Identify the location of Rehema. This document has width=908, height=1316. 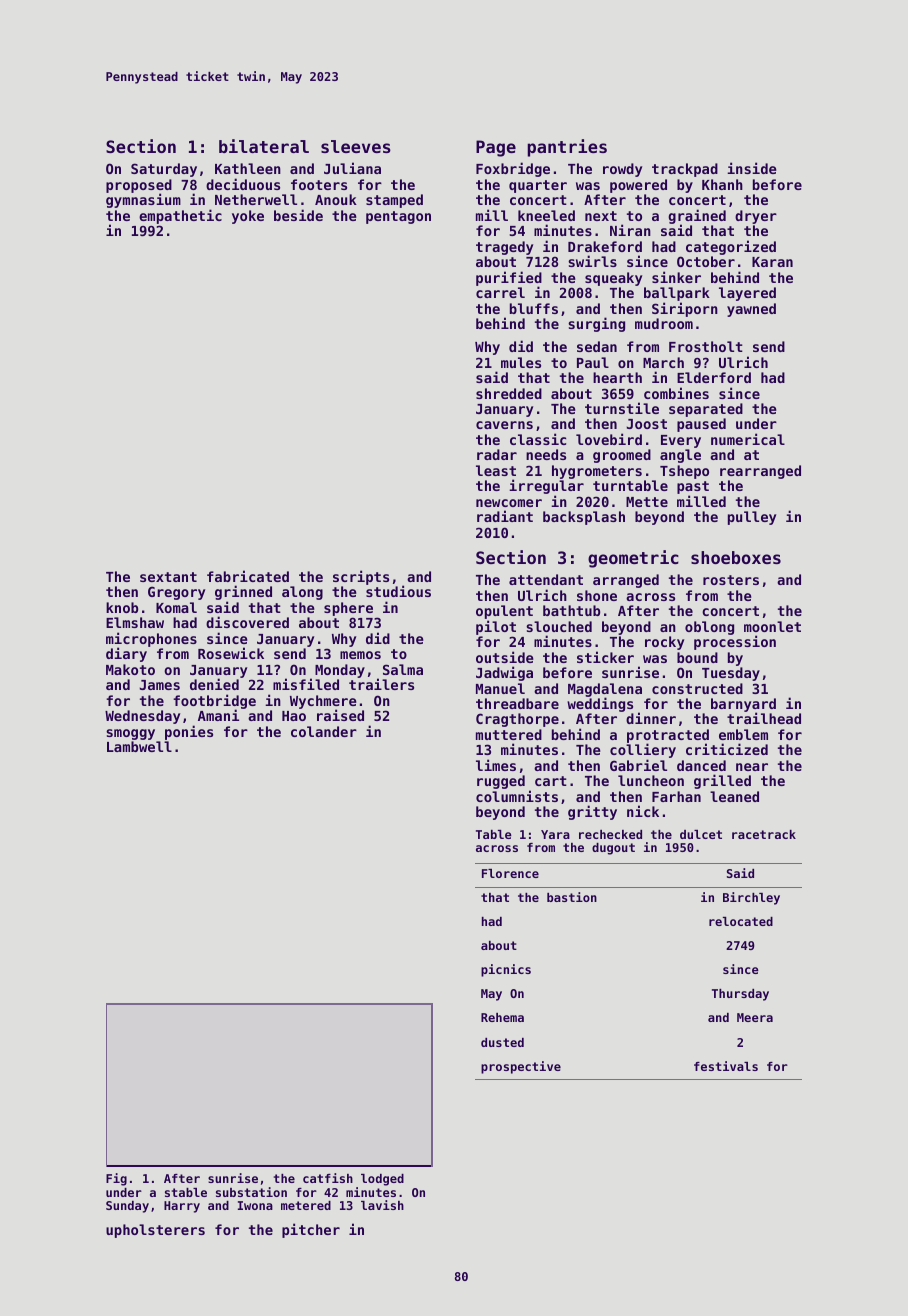
(502, 1017).
